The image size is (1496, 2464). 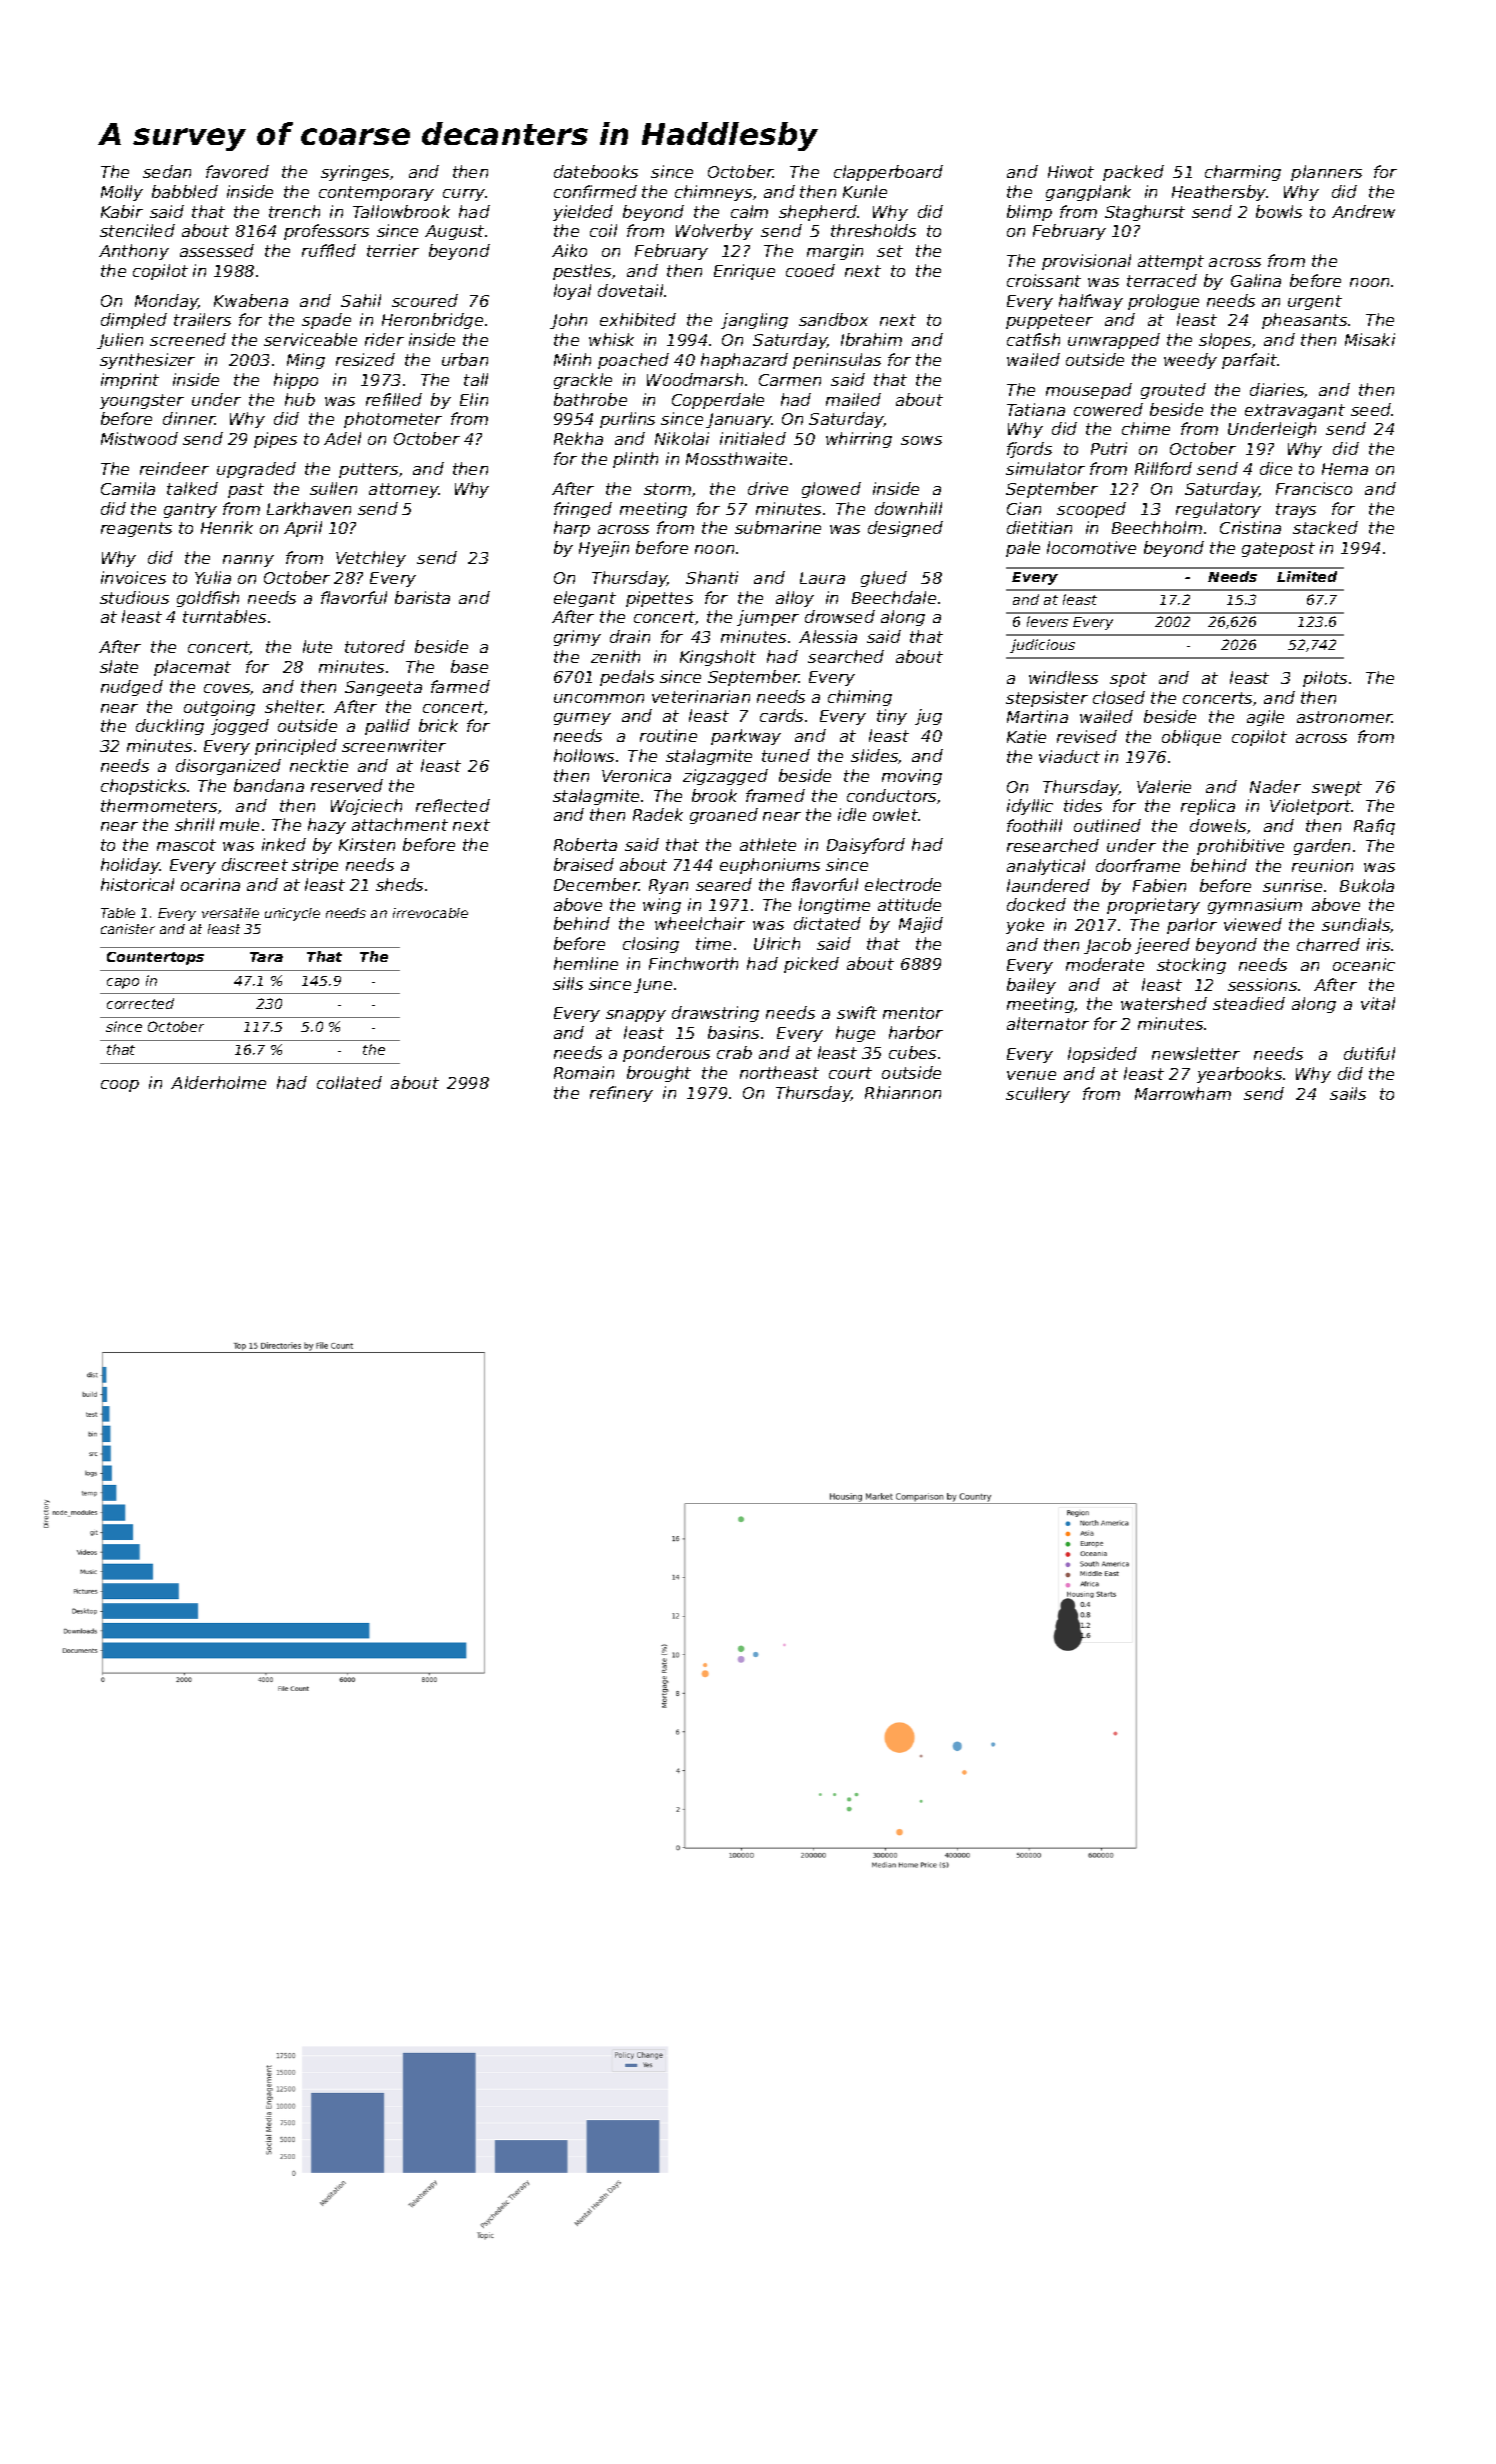 I want to click on Hiwot, so click(x=1071, y=171).
